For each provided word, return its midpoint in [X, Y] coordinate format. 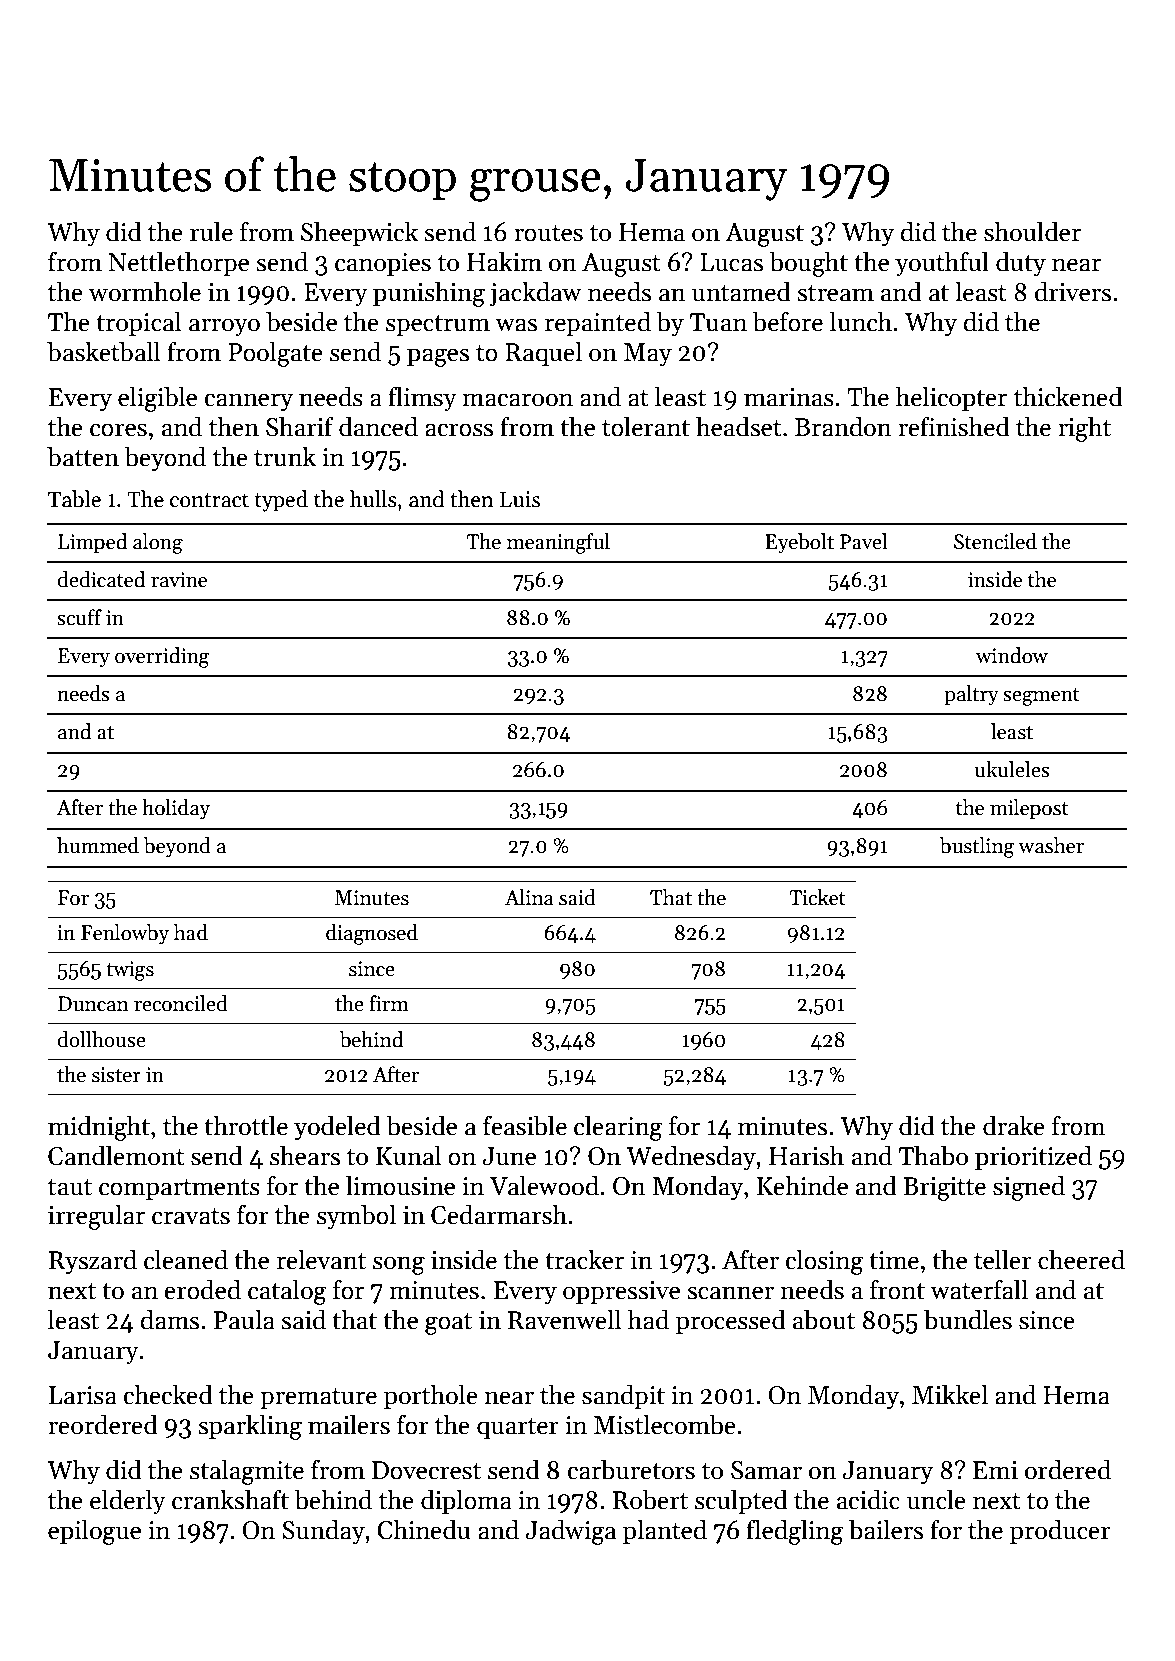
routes [548, 233]
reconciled [181, 1003]
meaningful [558, 543]
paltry [971, 695]
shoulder [1032, 231]
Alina [529, 897]
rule [211, 231]
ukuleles [1012, 769]
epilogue [94, 1532]
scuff [79, 617]
